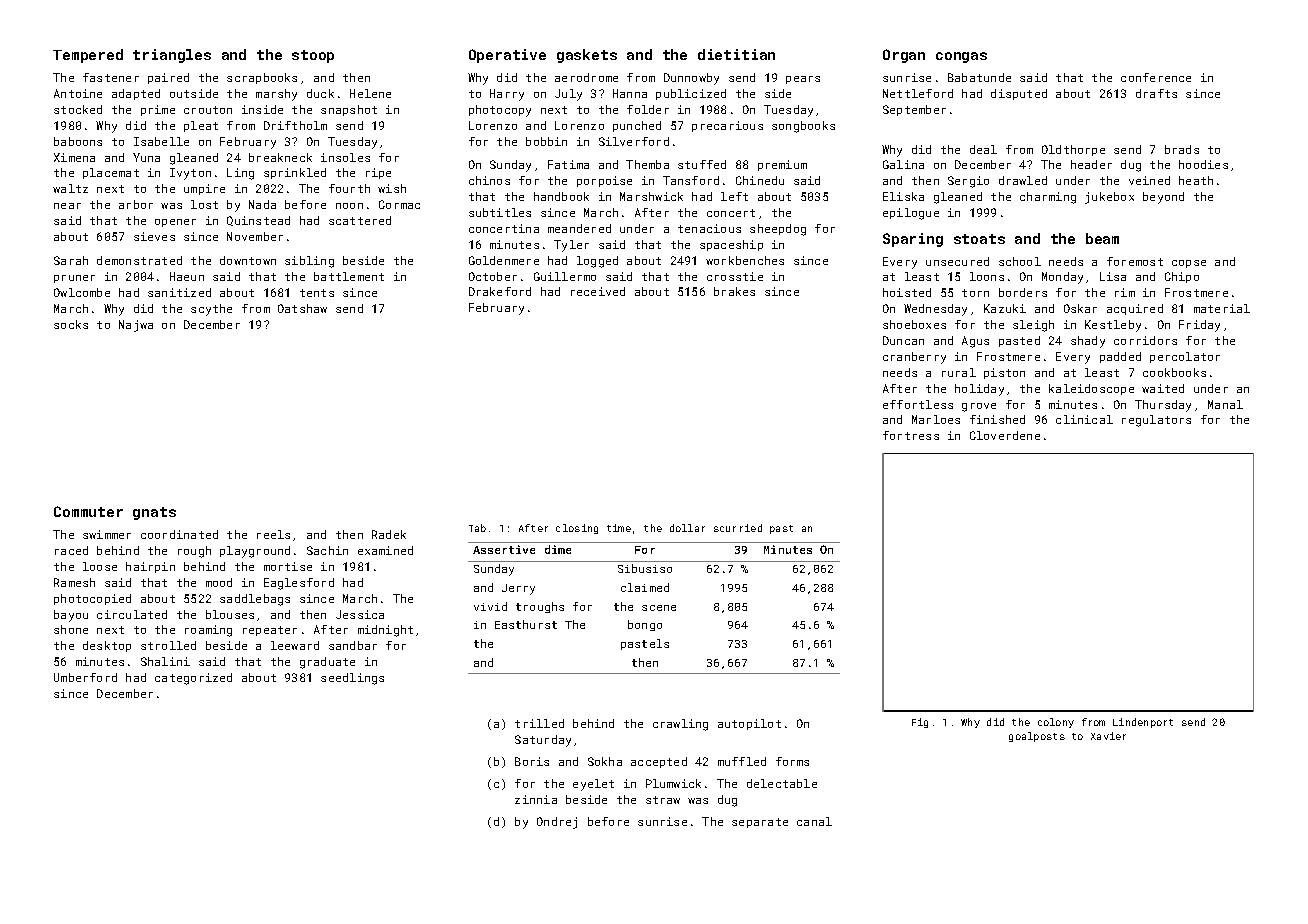  I want to click on Marshwick, so click(651, 196).
